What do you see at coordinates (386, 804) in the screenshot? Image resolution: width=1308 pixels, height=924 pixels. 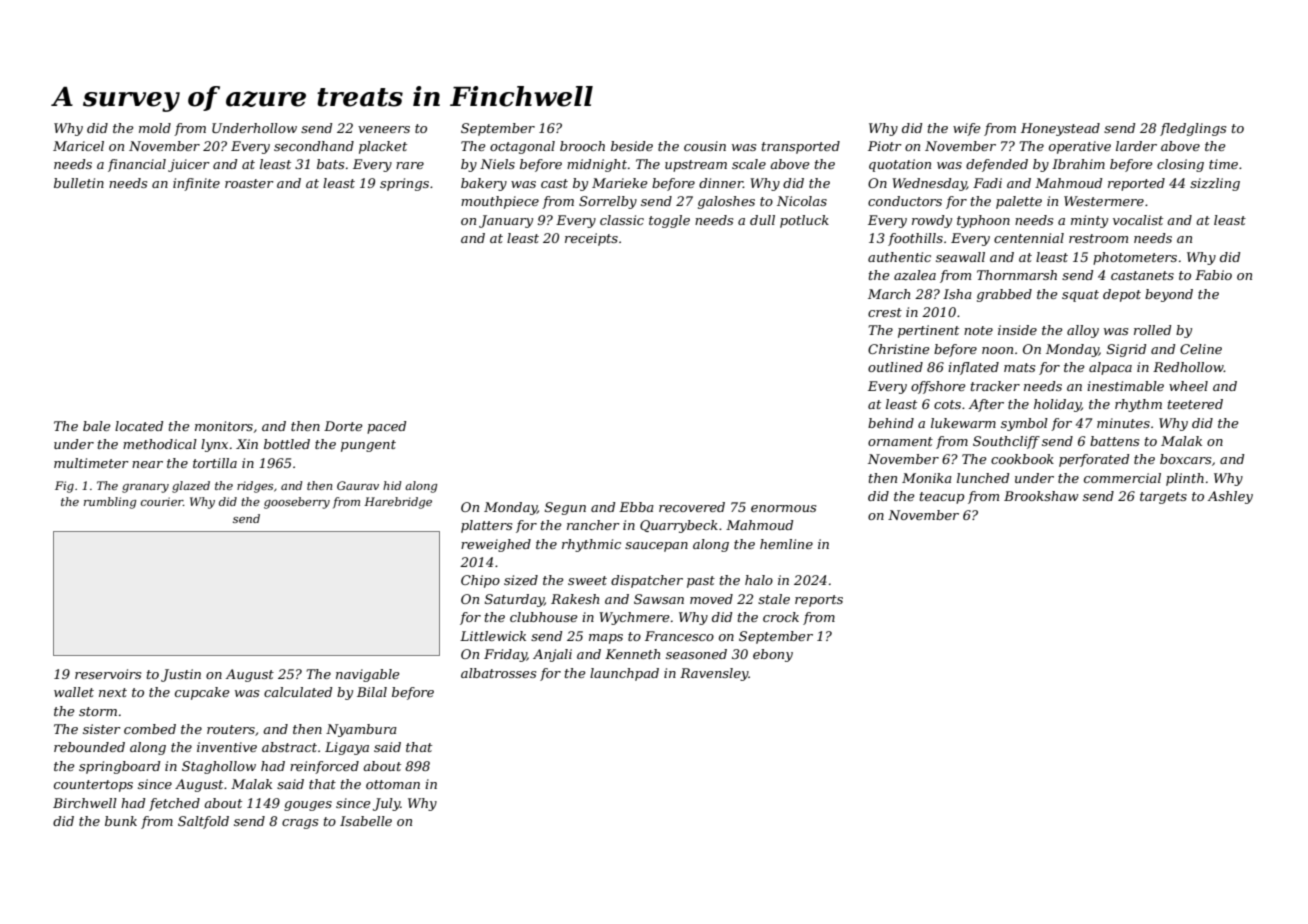 I see `July` at bounding box center [386, 804].
